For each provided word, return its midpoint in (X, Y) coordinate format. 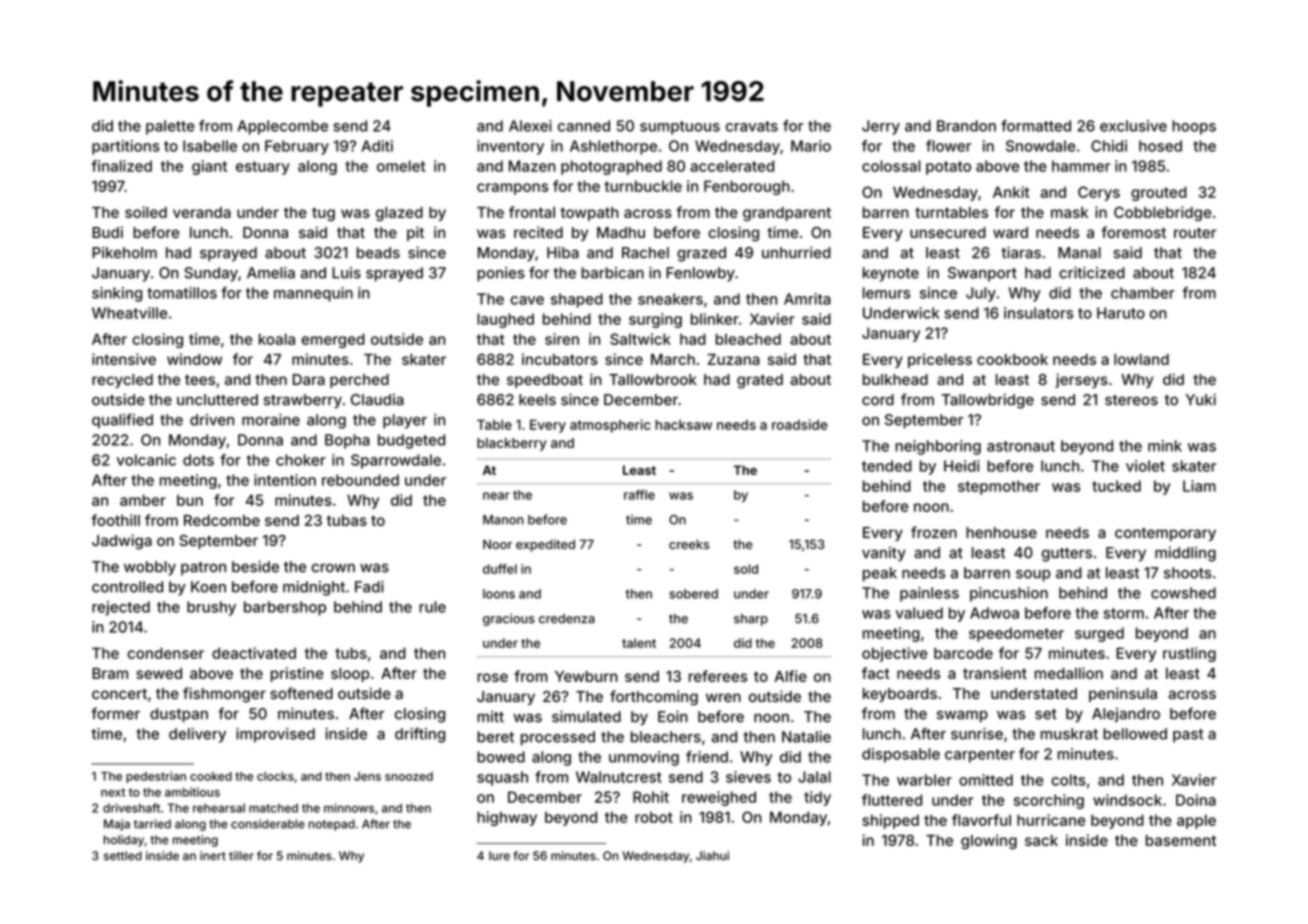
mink (1165, 446)
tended (887, 466)
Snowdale (1040, 146)
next (113, 792)
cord (878, 400)
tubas (347, 520)
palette (170, 127)
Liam (1199, 486)
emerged (333, 340)
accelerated (732, 166)
